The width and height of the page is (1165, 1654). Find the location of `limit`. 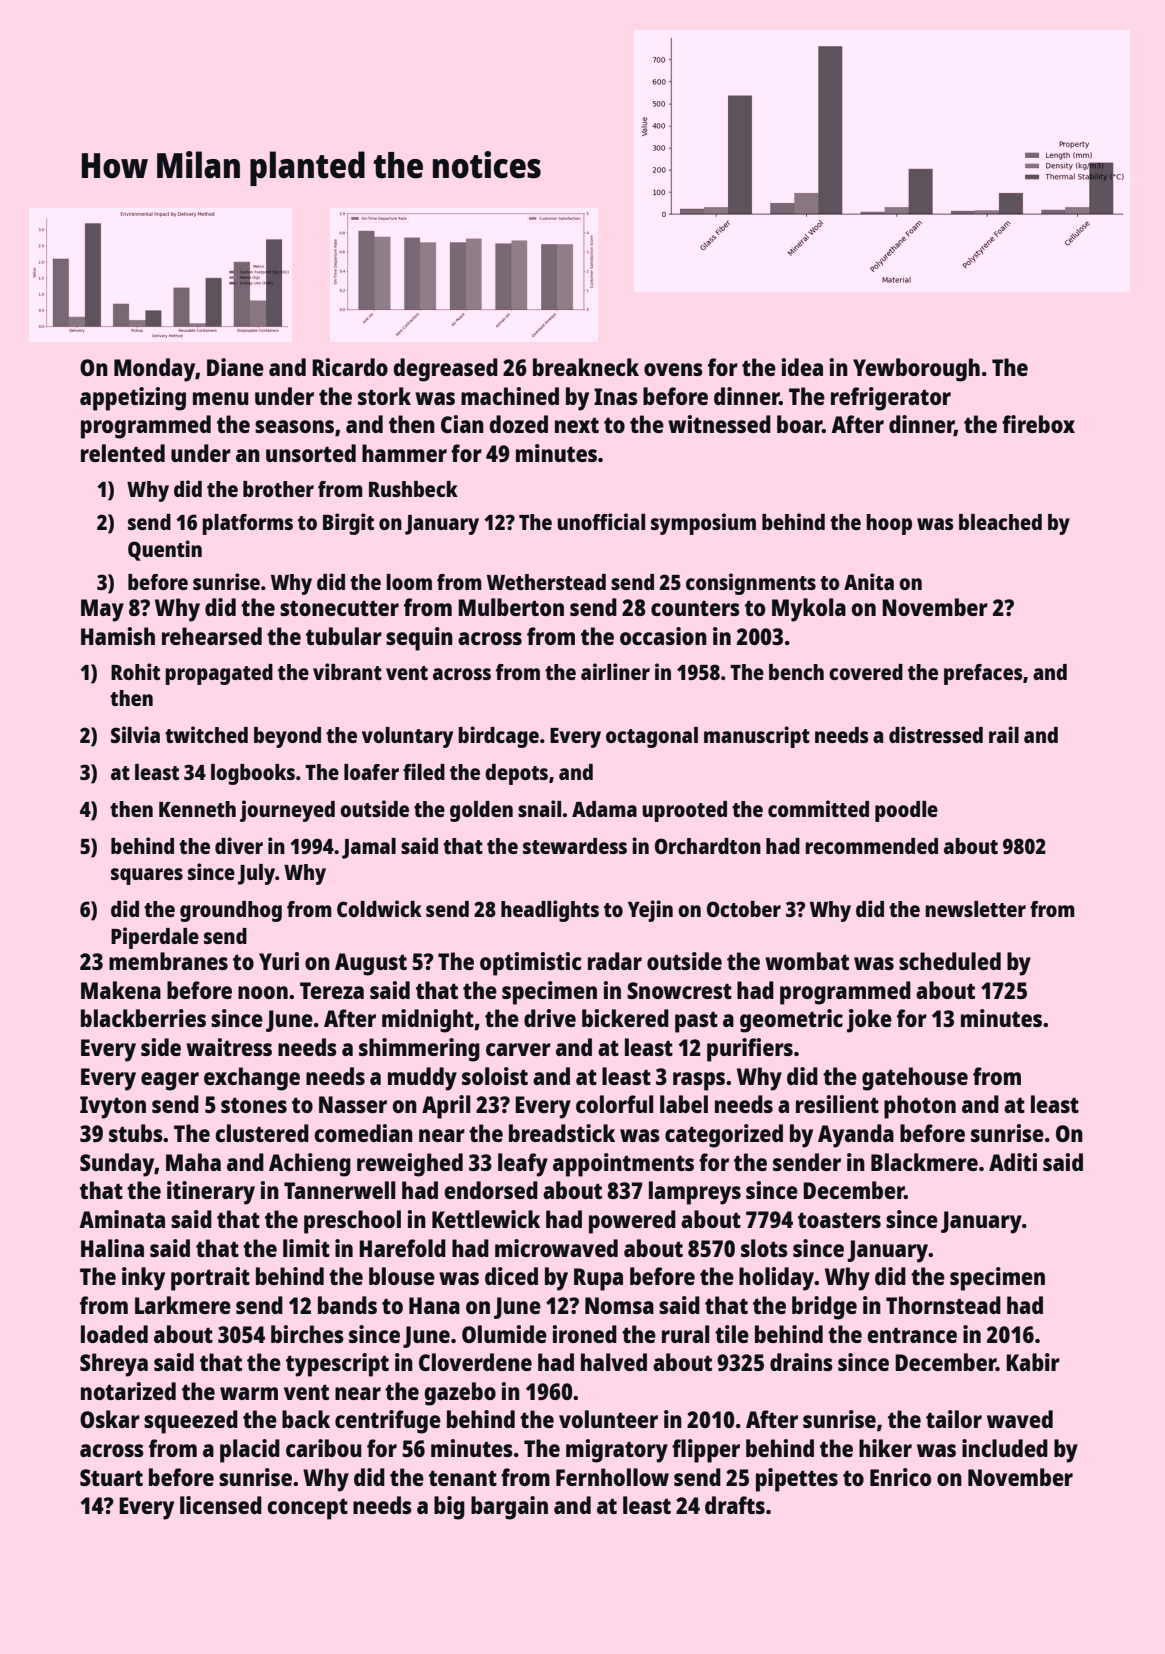

limit is located at coordinates (306, 1248).
